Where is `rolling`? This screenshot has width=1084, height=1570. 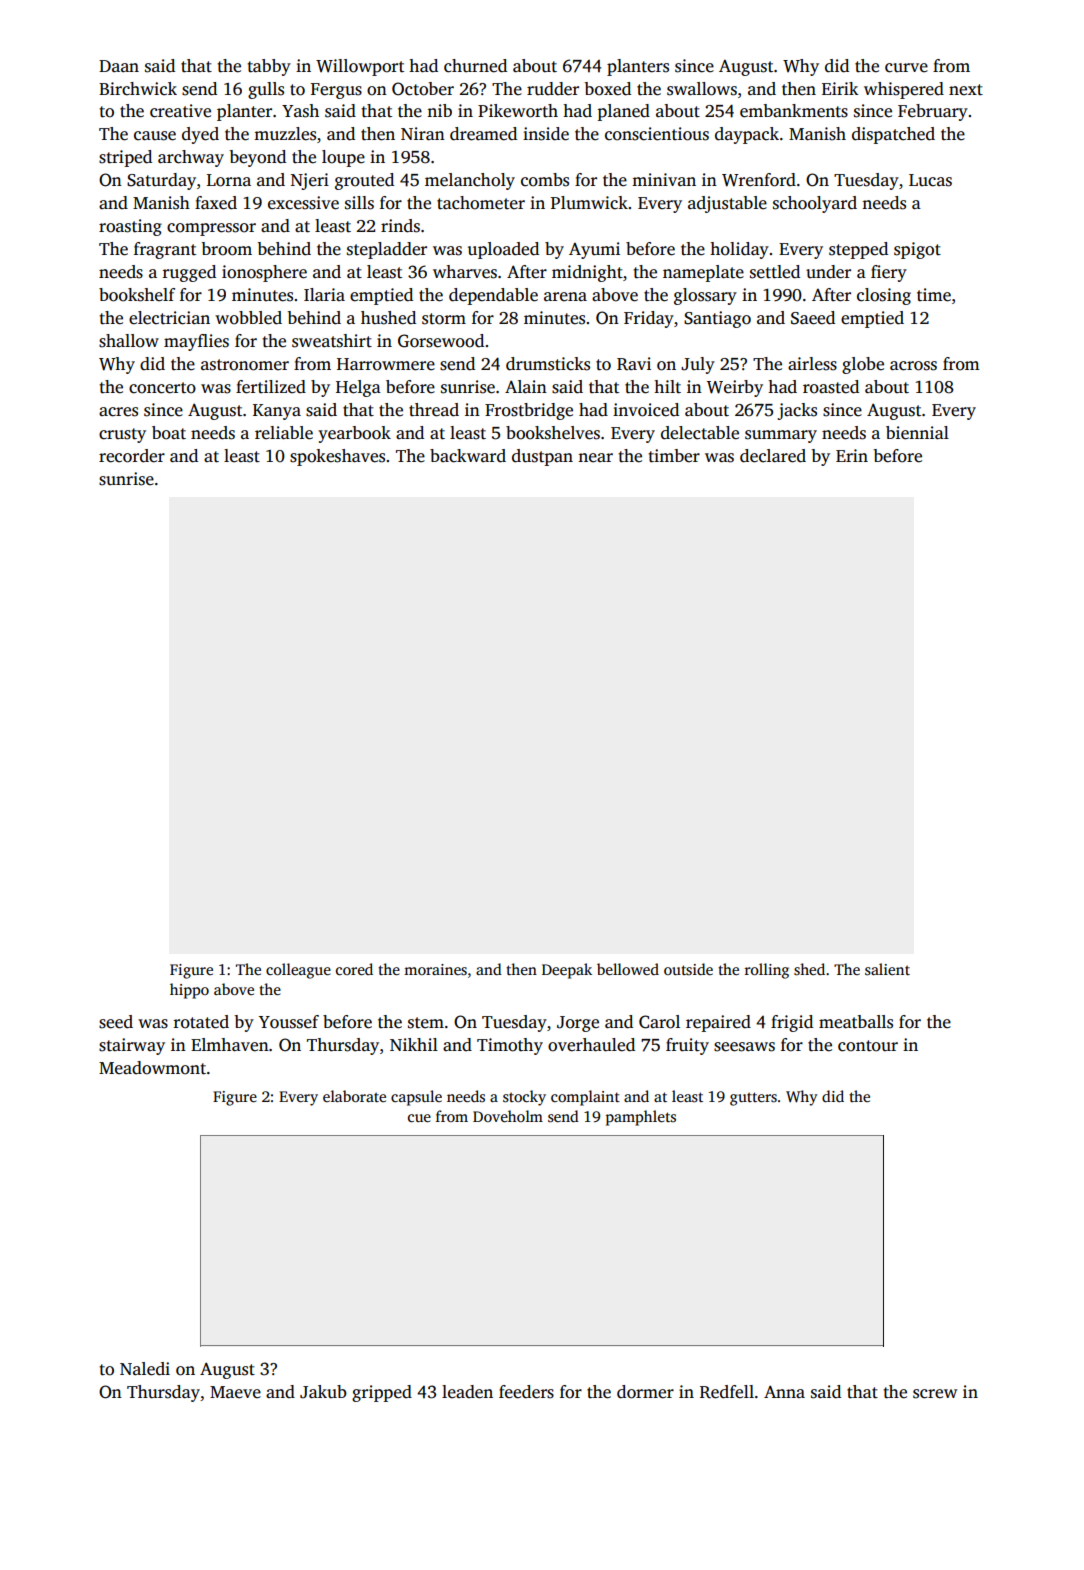 rolling is located at coordinates (767, 971).
